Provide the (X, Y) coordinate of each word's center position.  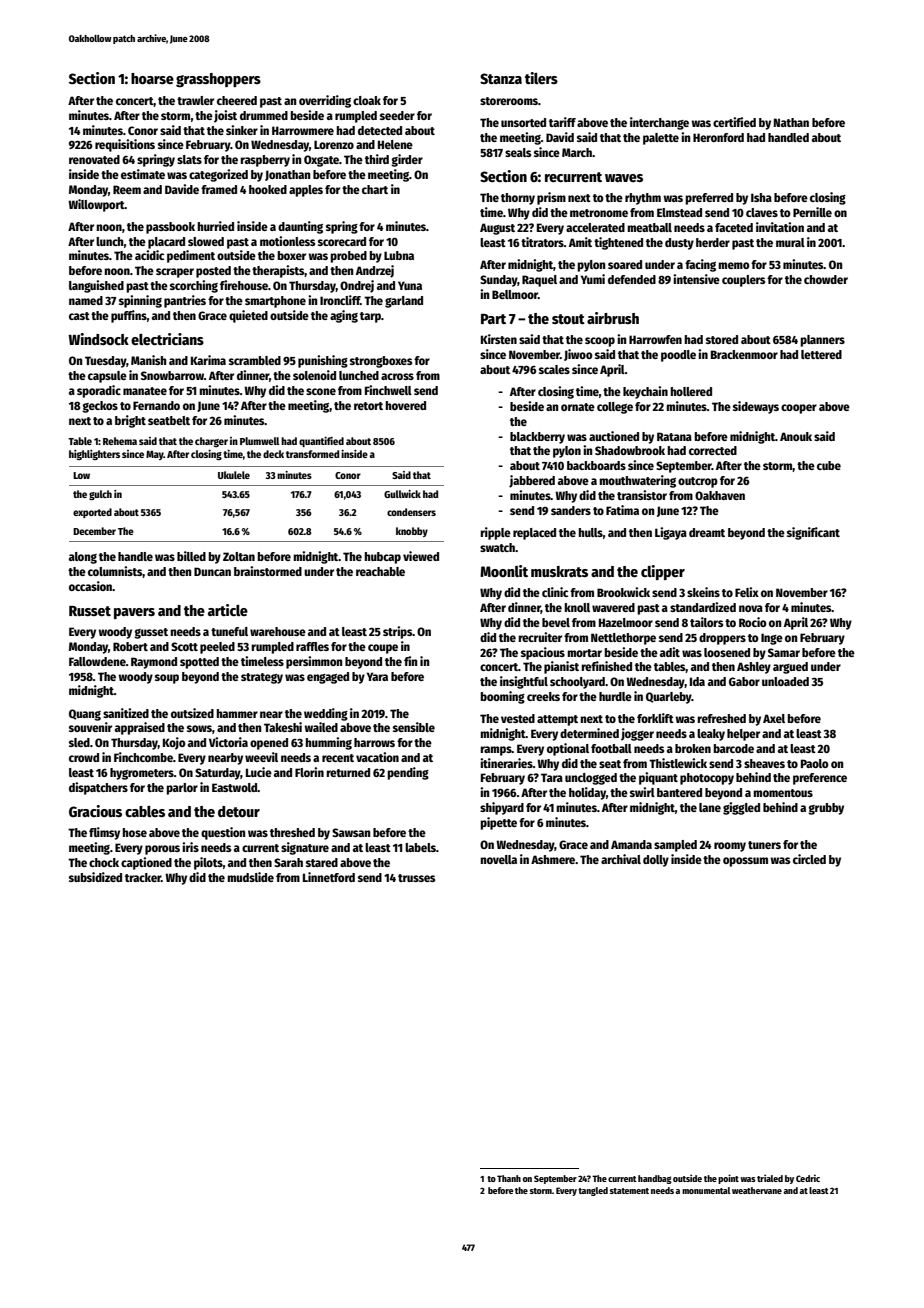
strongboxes (381, 362)
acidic (149, 255)
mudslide (250, 877)
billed (191, 556)
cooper (799, 409)
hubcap (382, 558)
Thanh (509, 1178)
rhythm (643, 199)
